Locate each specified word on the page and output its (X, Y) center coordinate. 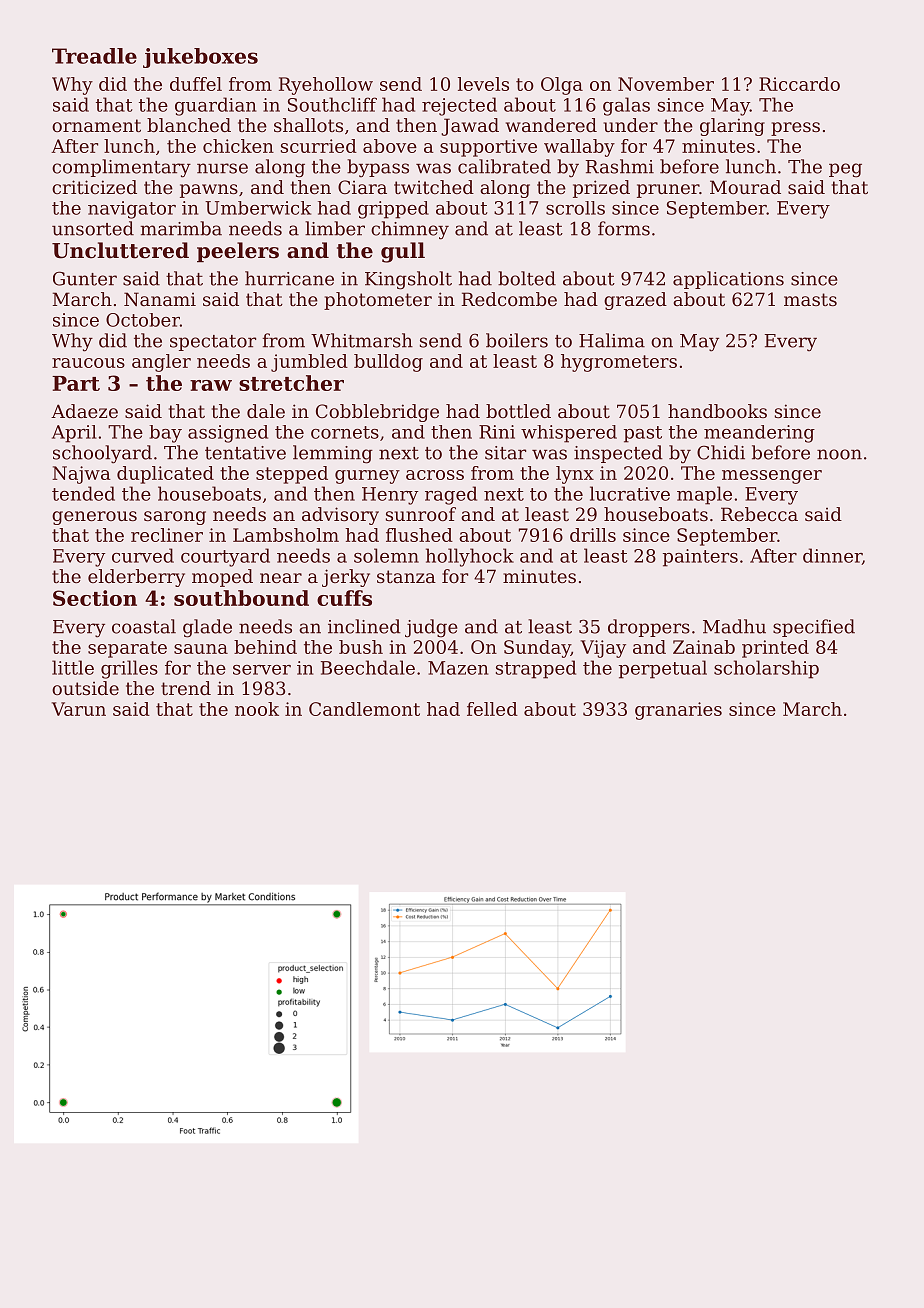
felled (492, 709)
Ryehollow (326, 86)
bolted (527, 278)
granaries (678, 711)
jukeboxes (200, 58)
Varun (79, 709)
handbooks (717, 411)
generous (94, 518)
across (435, 475)
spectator (213, 343)
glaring (732, 127)
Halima (612, 340)
